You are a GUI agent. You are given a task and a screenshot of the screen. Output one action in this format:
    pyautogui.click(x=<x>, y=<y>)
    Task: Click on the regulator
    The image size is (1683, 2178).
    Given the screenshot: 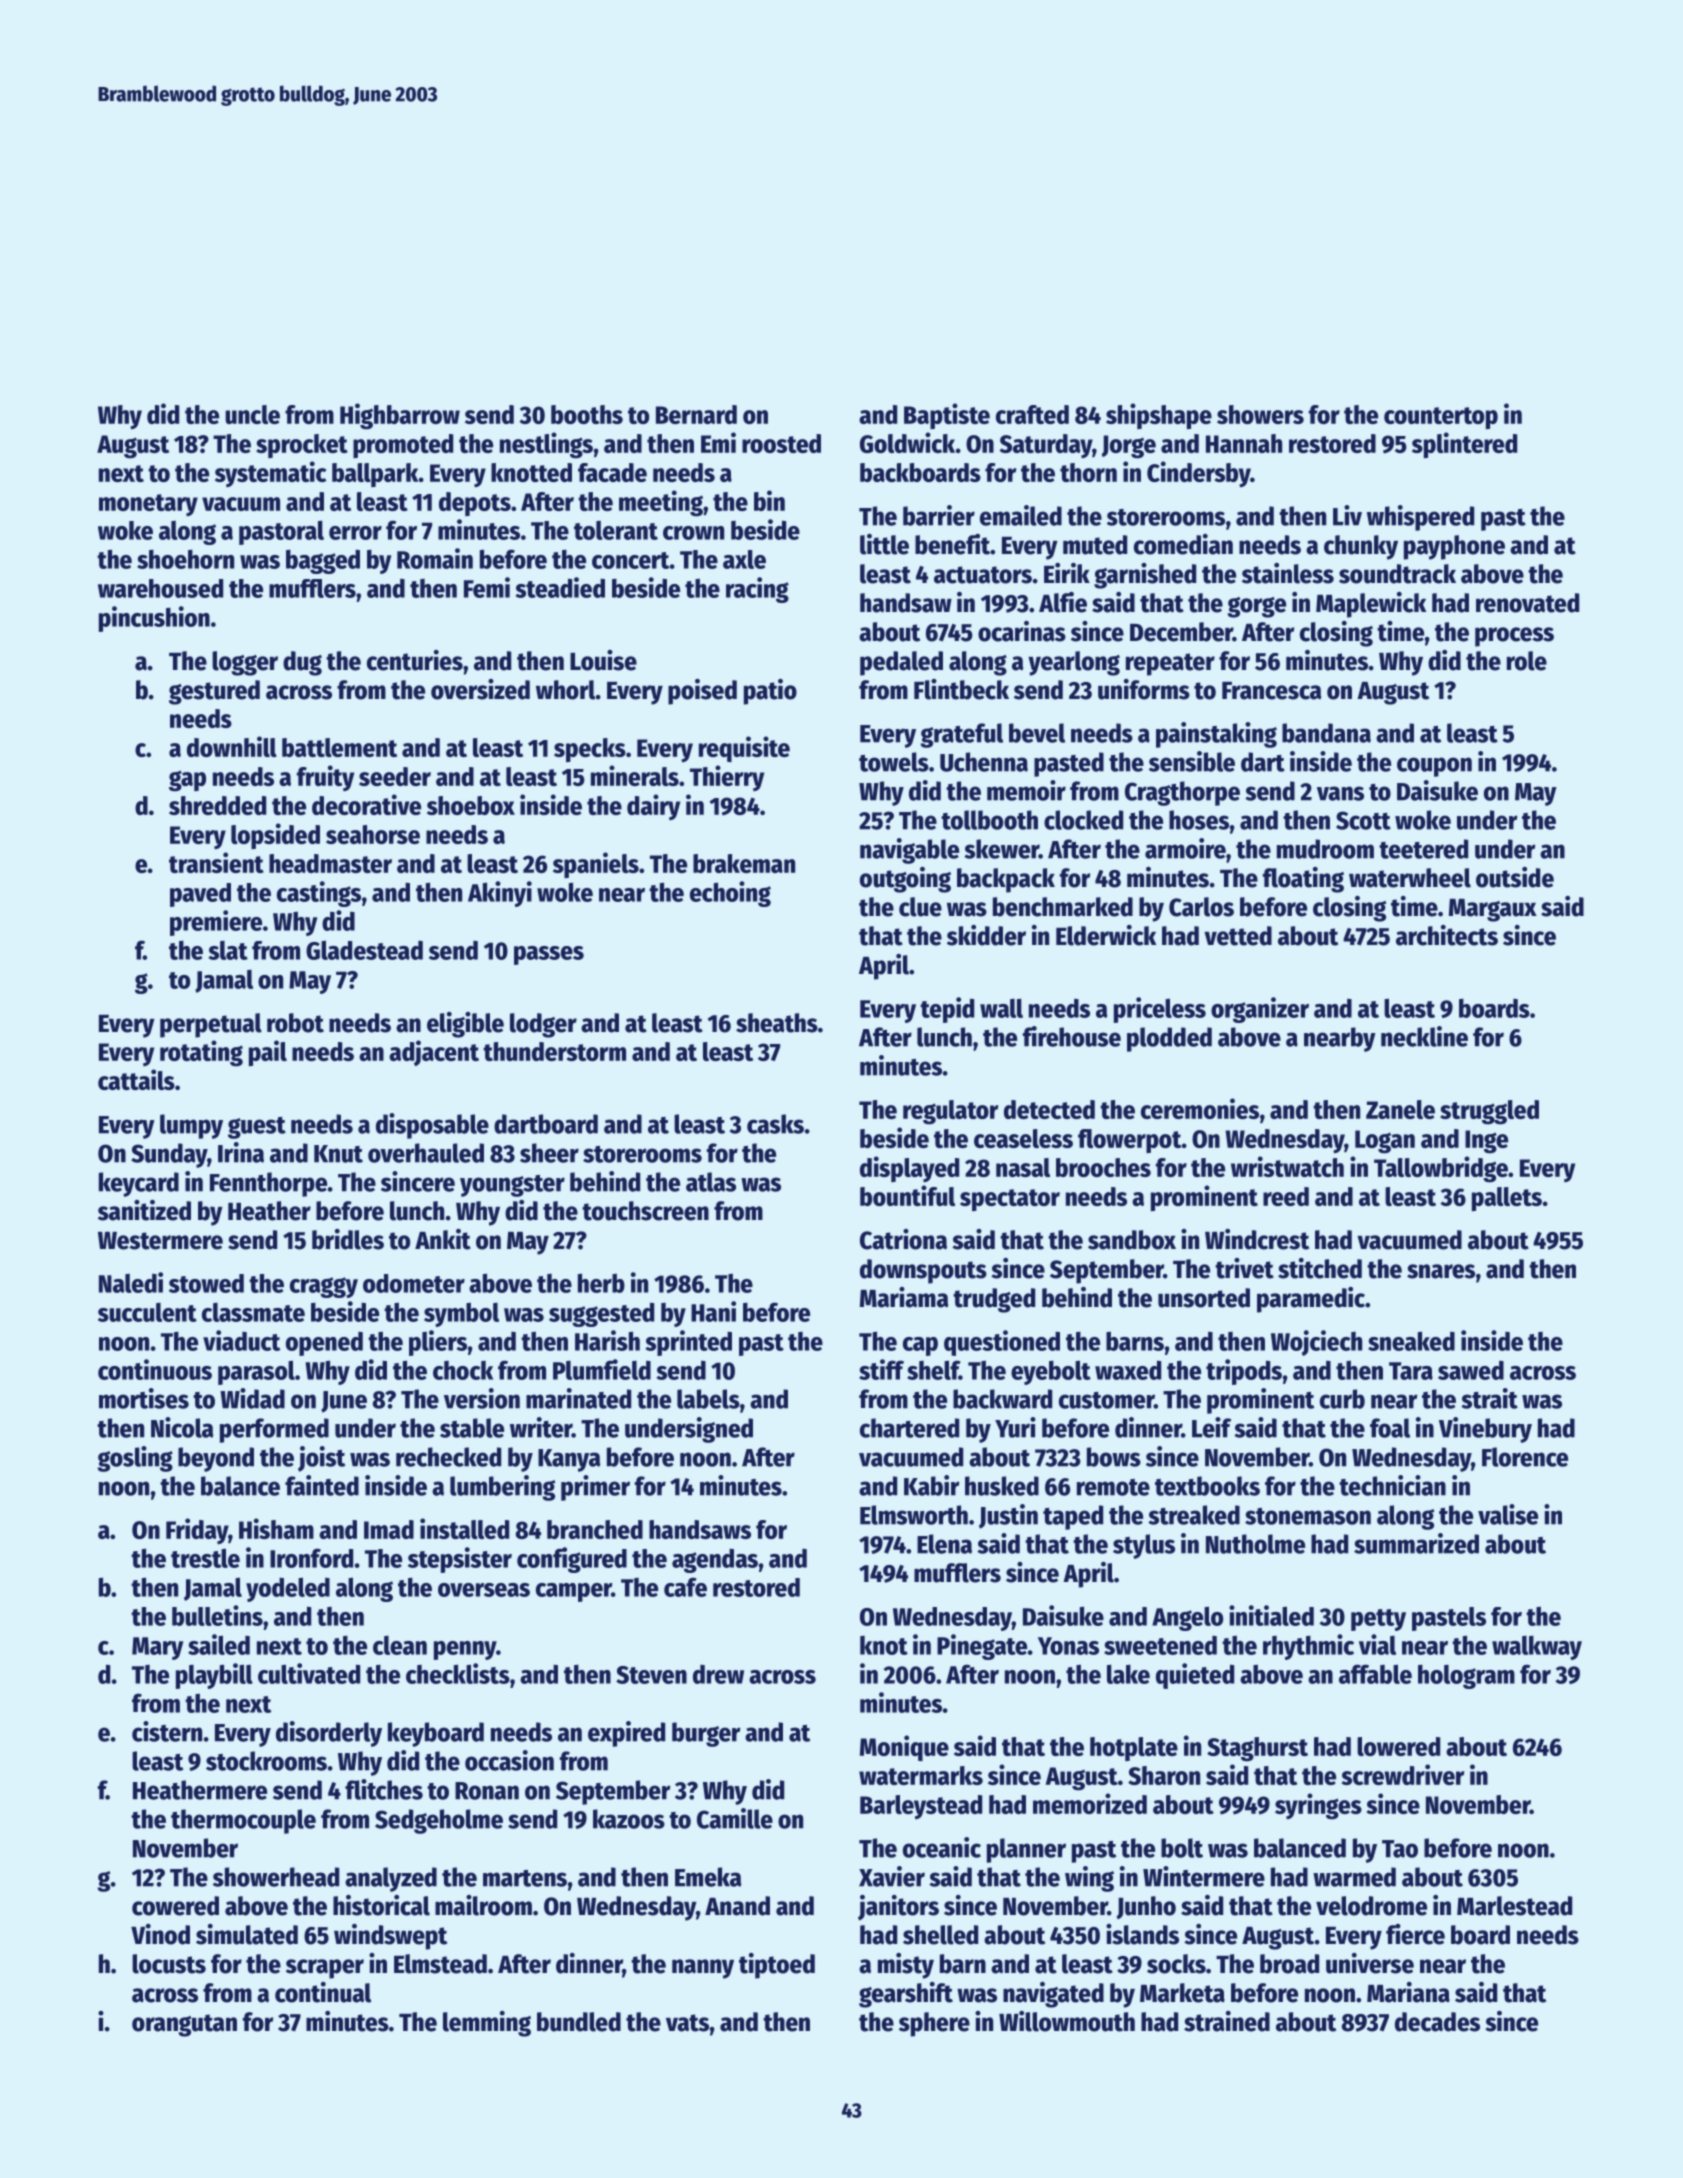 What is the action you would take?
    pyautogui.click(x=950, y=1112)
